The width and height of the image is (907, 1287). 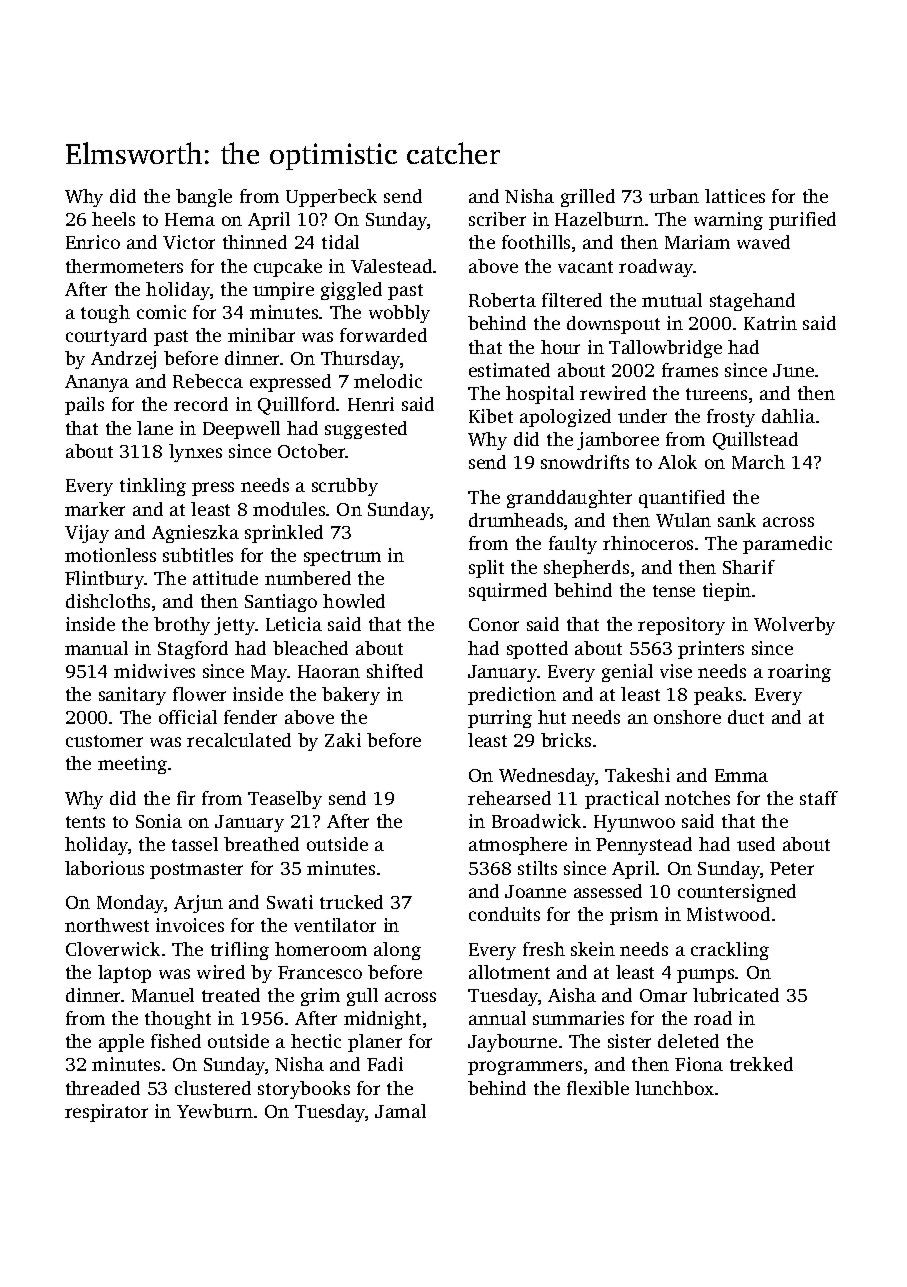 What do you see at coordinates (106, 1113) in the image?
I see `respirator` at bounding box center [106, 1113].
